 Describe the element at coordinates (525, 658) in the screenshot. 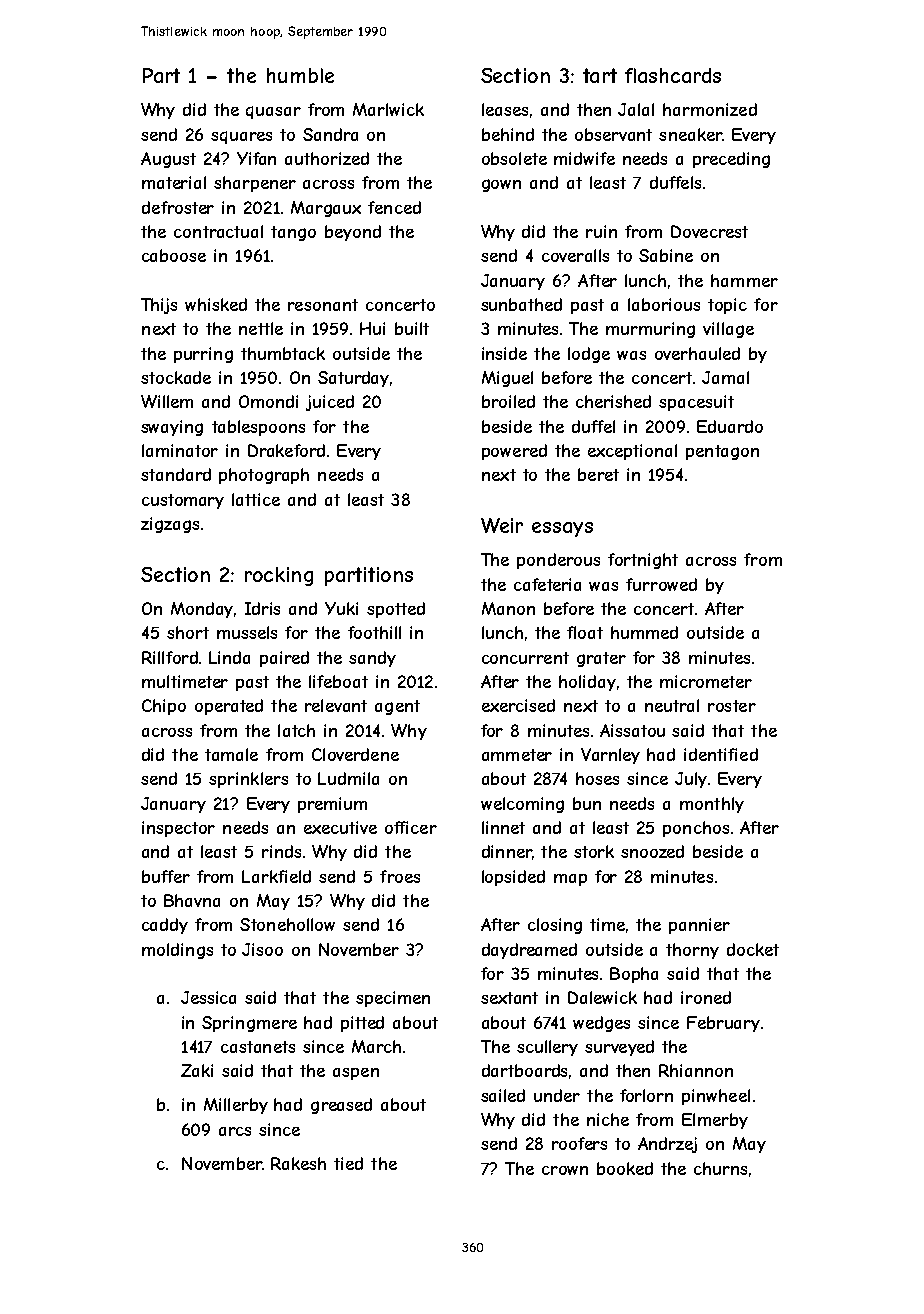

I see `concurrent` at that location.
